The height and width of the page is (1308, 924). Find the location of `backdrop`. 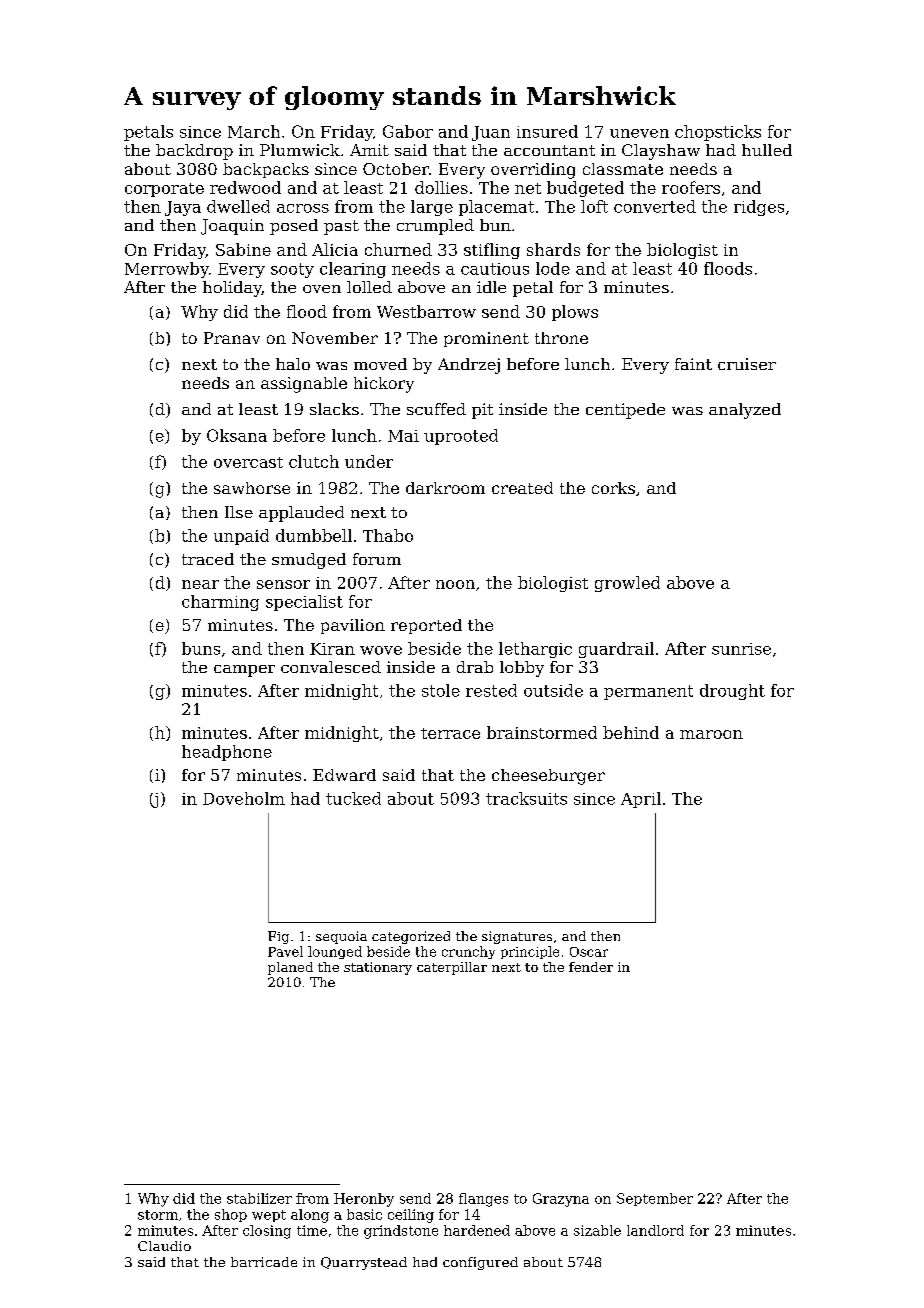

backdrop is located at coordinates (194, 152).
